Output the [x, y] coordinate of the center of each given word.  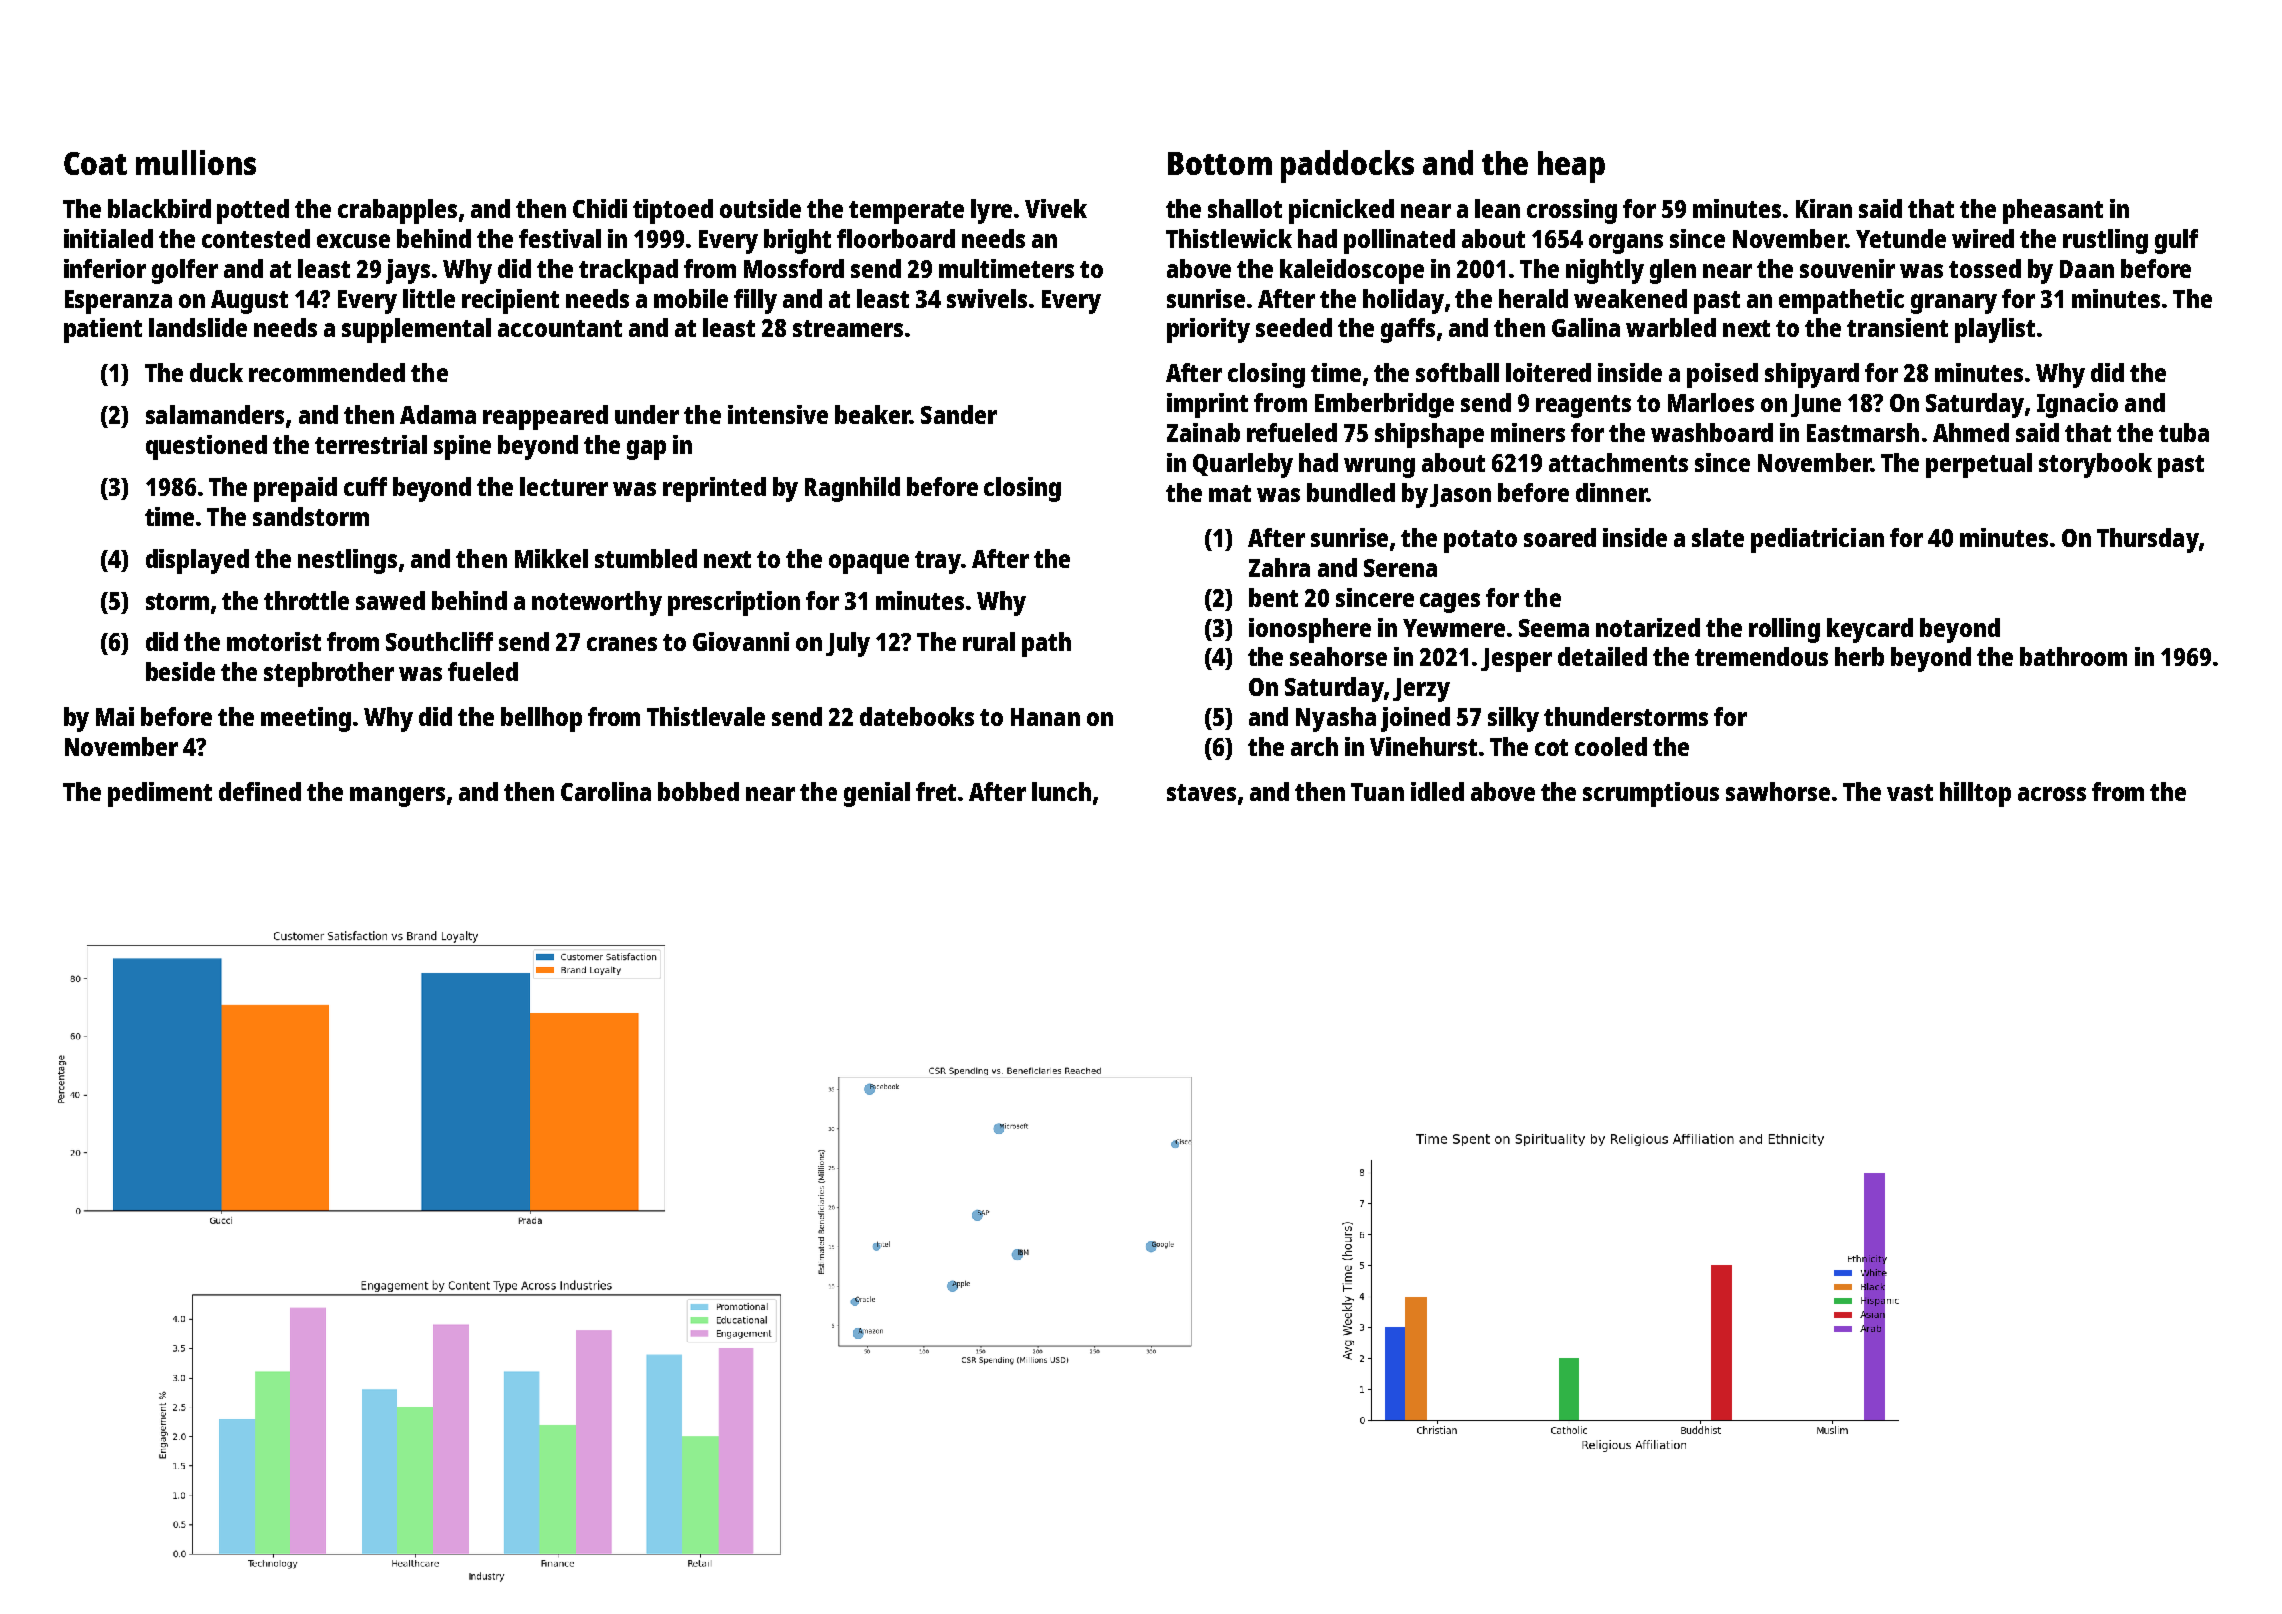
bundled [1351, 492]
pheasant [2053, 211]
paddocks [1347, 166]
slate [1718, 537]
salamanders [215, 414]
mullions [196, 162]
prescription [734, 603]
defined [260, 791]
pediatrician [1817, 540]
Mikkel [551, 558]
